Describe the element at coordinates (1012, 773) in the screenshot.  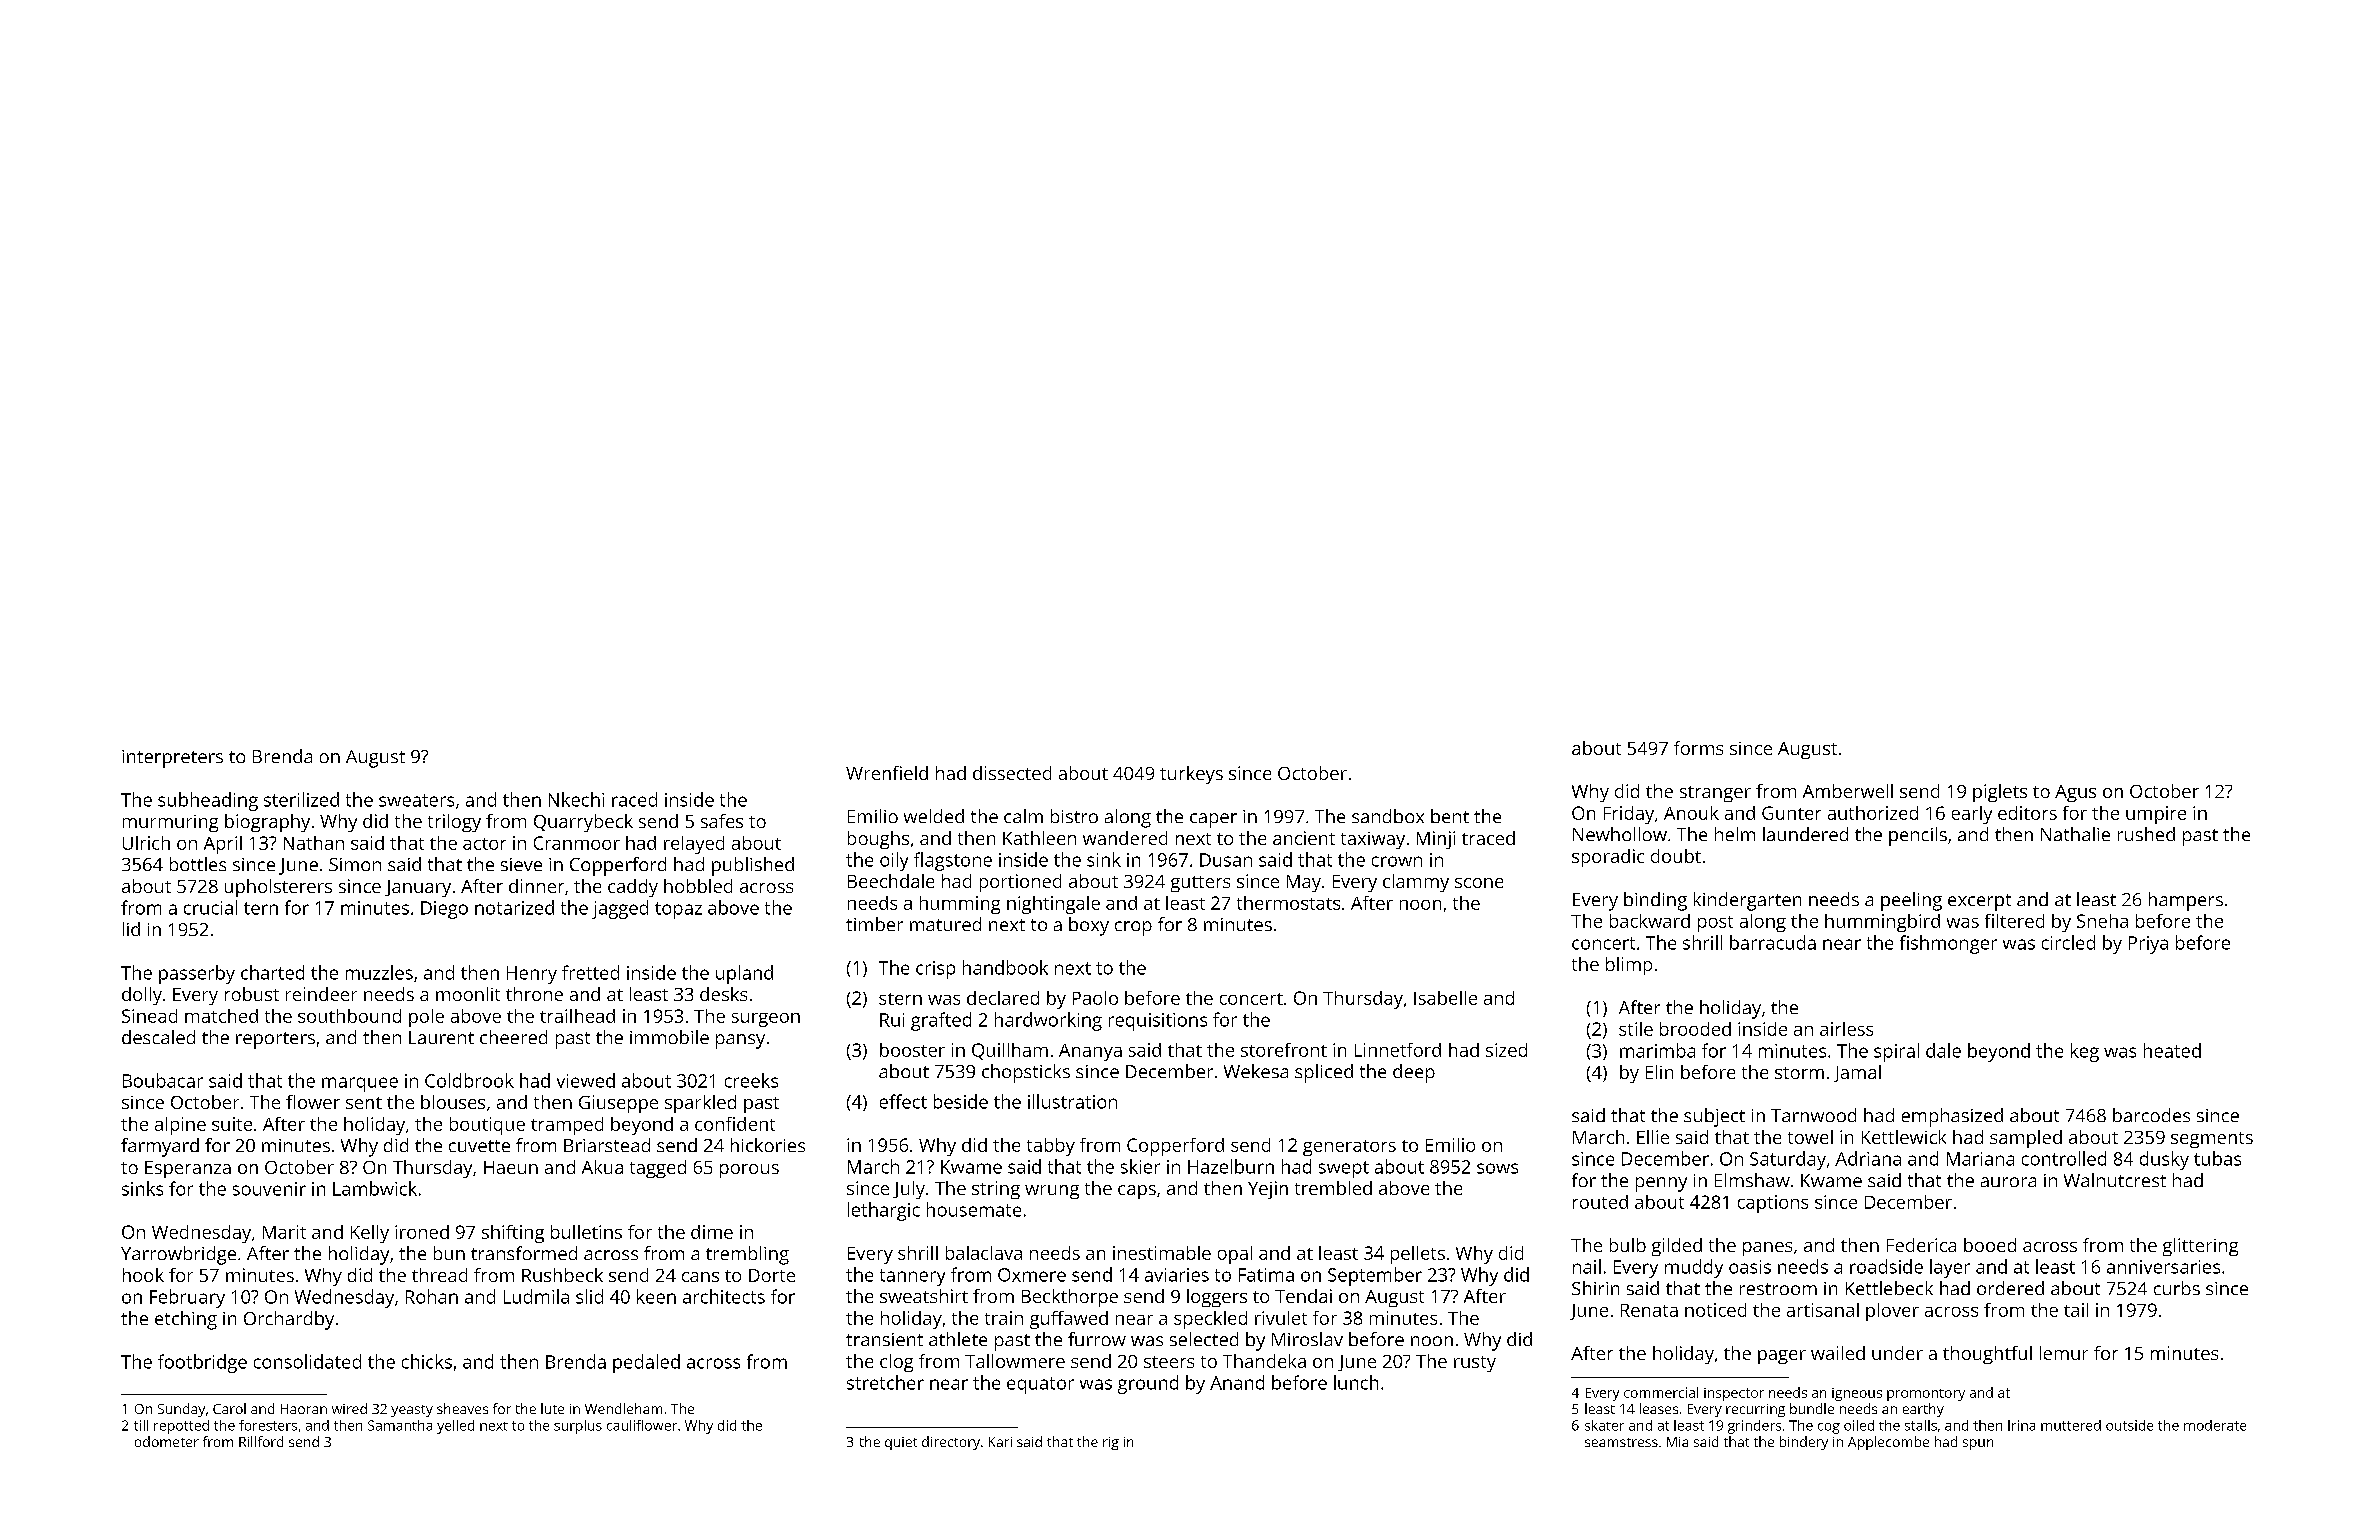
I see `dissected` at that location.
